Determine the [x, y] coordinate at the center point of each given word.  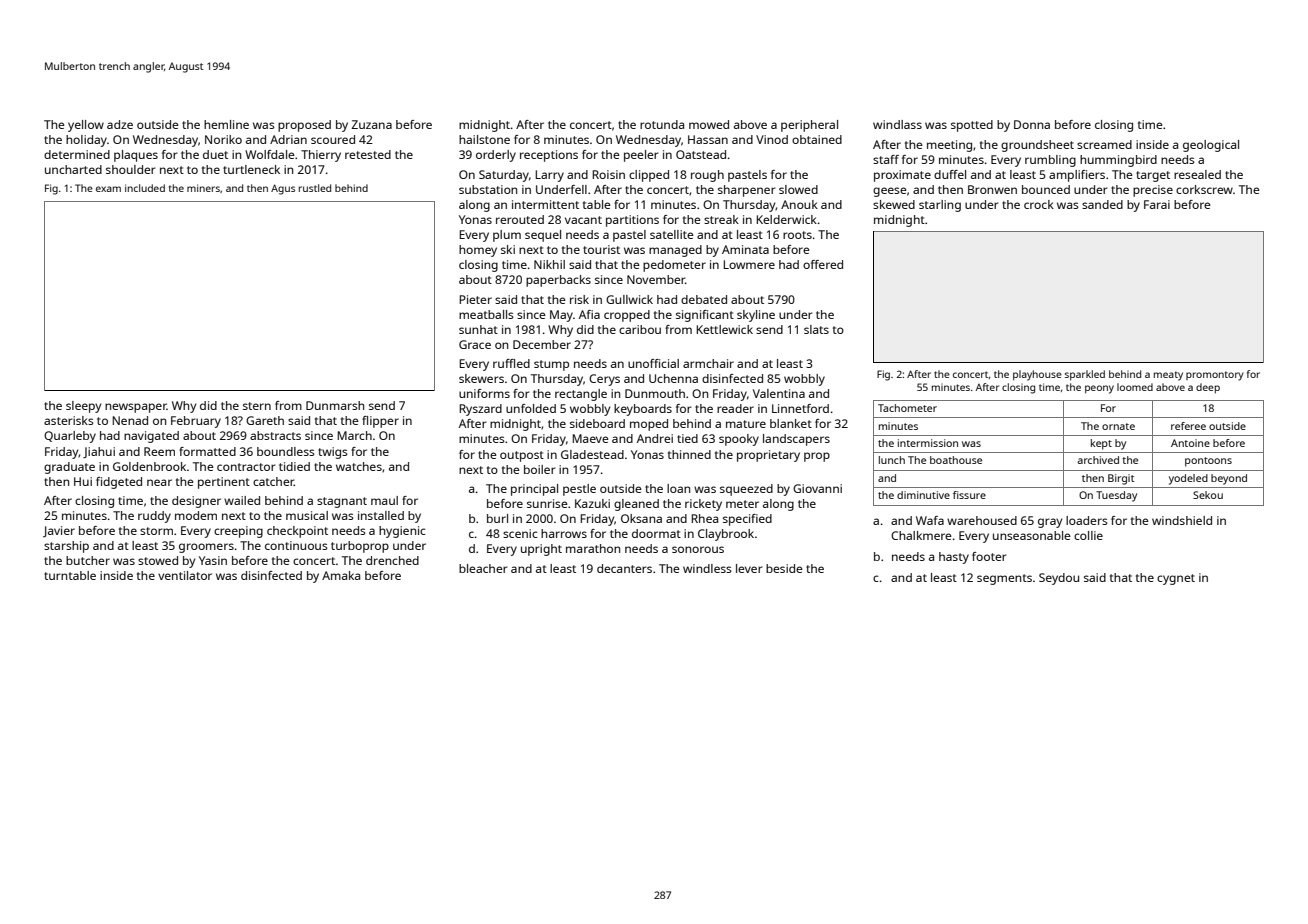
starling [940, 206]
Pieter [475, 299]
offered [823, 264]
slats [816, 329]
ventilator [185, 575]
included [145, 188]
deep [1208, 388]
